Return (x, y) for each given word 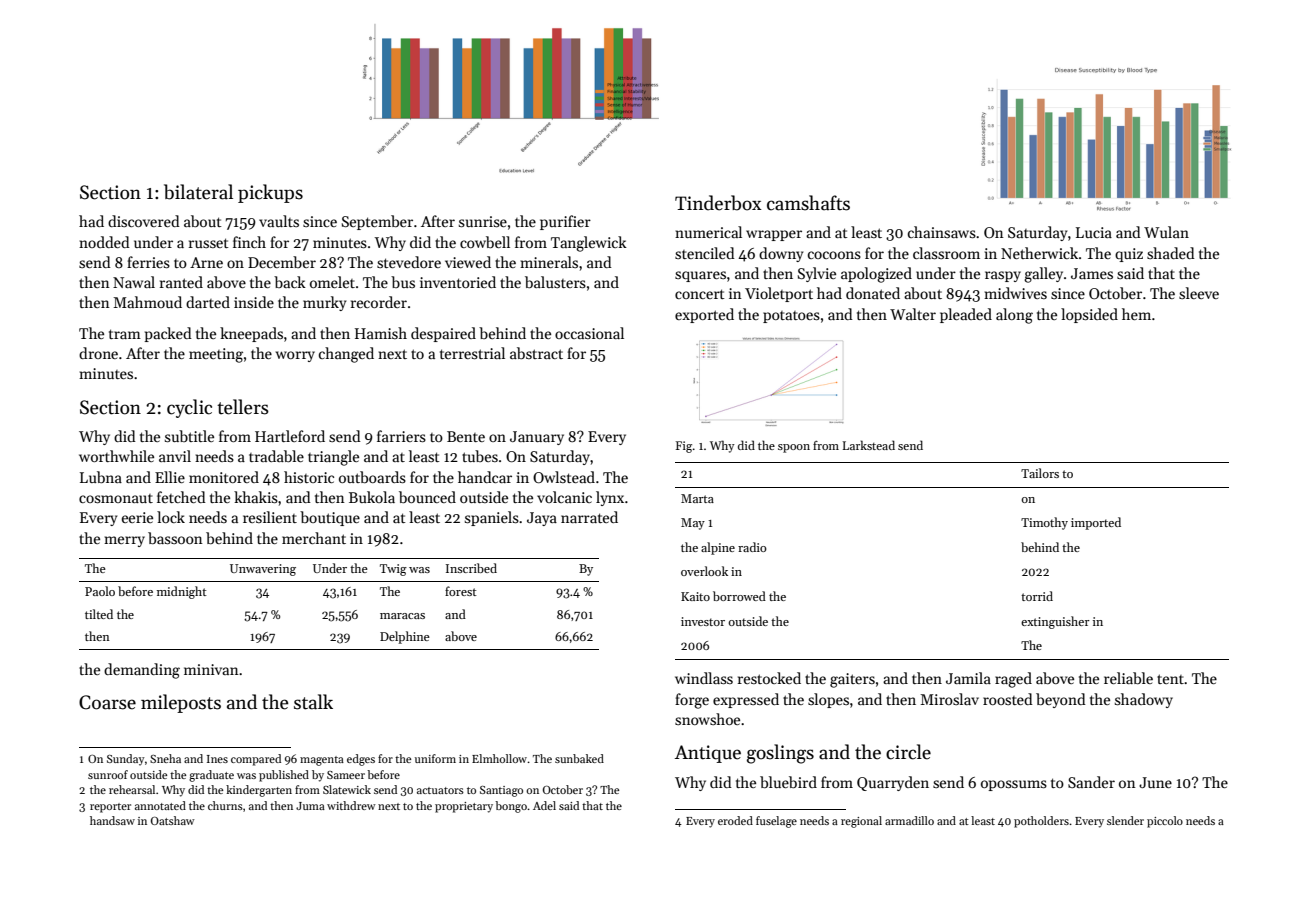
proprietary (464, 807)
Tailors (1040, 473)
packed (168, 334)
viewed (468, 262)
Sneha (165, 758)
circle (908, 752)
